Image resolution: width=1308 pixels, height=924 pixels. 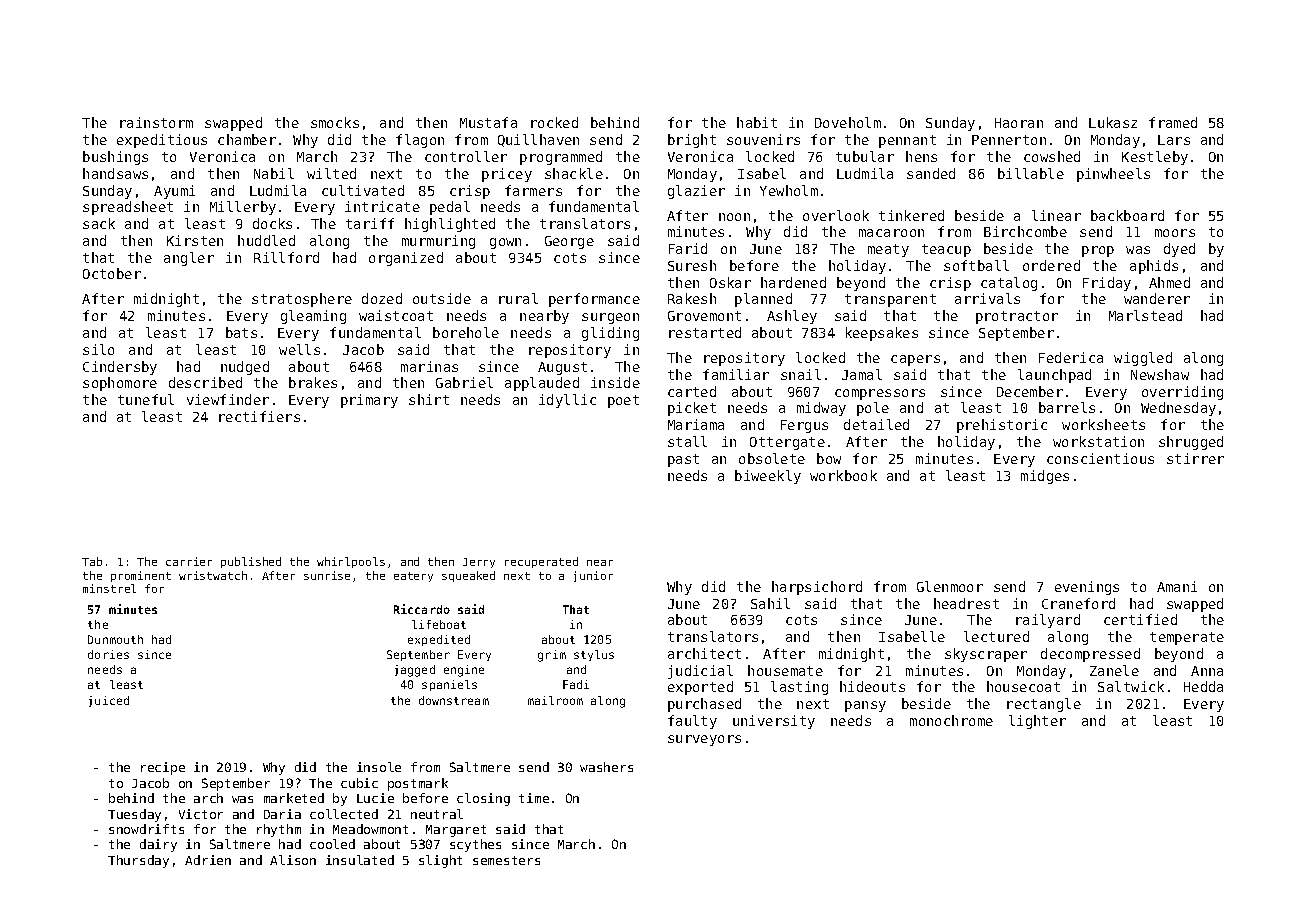 What do you see at coordinates (1113, 175) in the screenshot?
I see `pinwheels` at bounding box center [1113, 175].
